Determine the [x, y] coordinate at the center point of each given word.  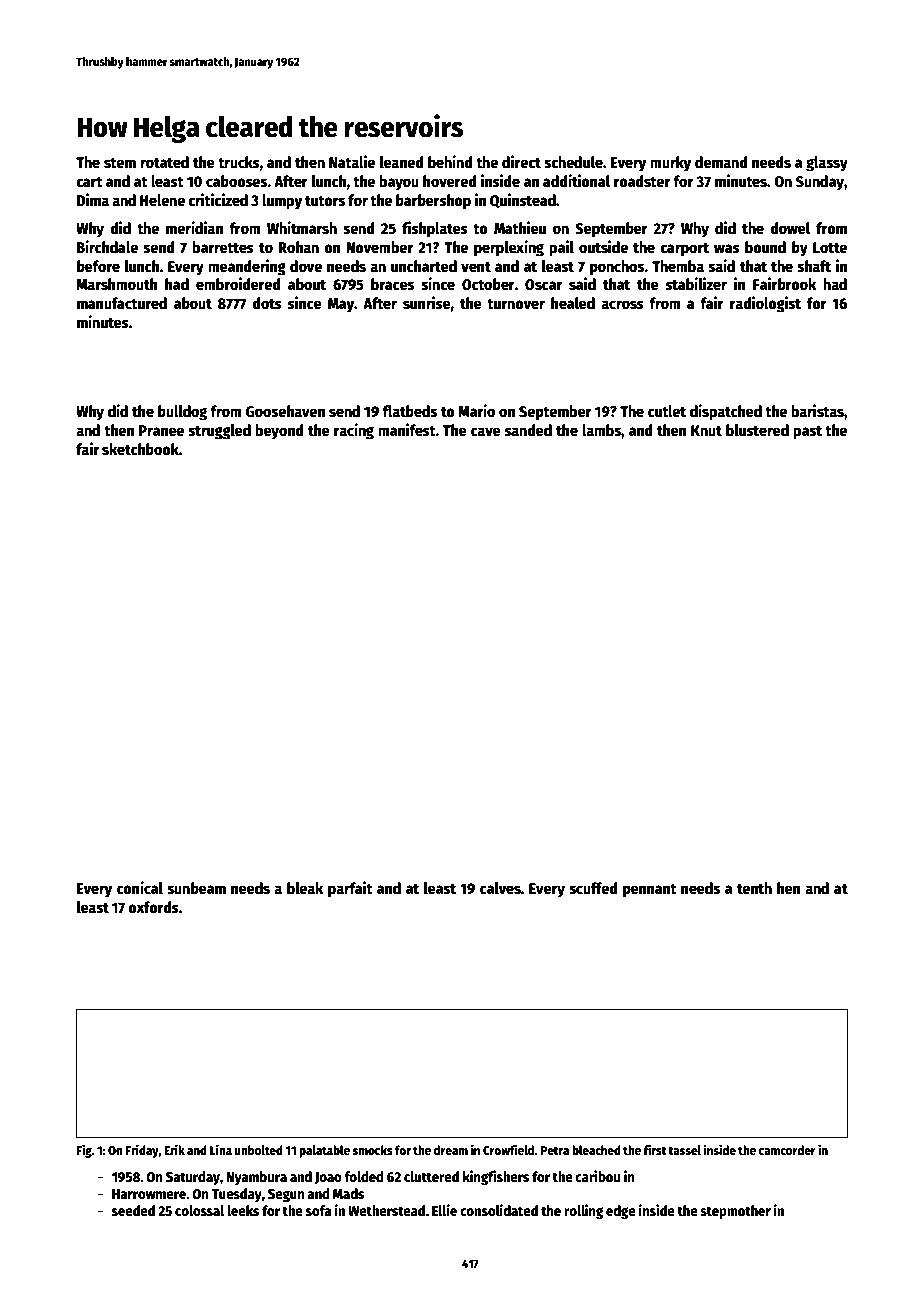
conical [140, 888]
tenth [754, 888]
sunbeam [196, 888]
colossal [200, 1210]
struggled [219, 432]
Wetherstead [386, 1210]
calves [500, 888]
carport [684, 250]
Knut [706, 430]
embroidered [238, 284]
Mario [476, 410]
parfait [350, 889]
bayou [399, 183]
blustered [757, 430]
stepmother [735, 1212]
